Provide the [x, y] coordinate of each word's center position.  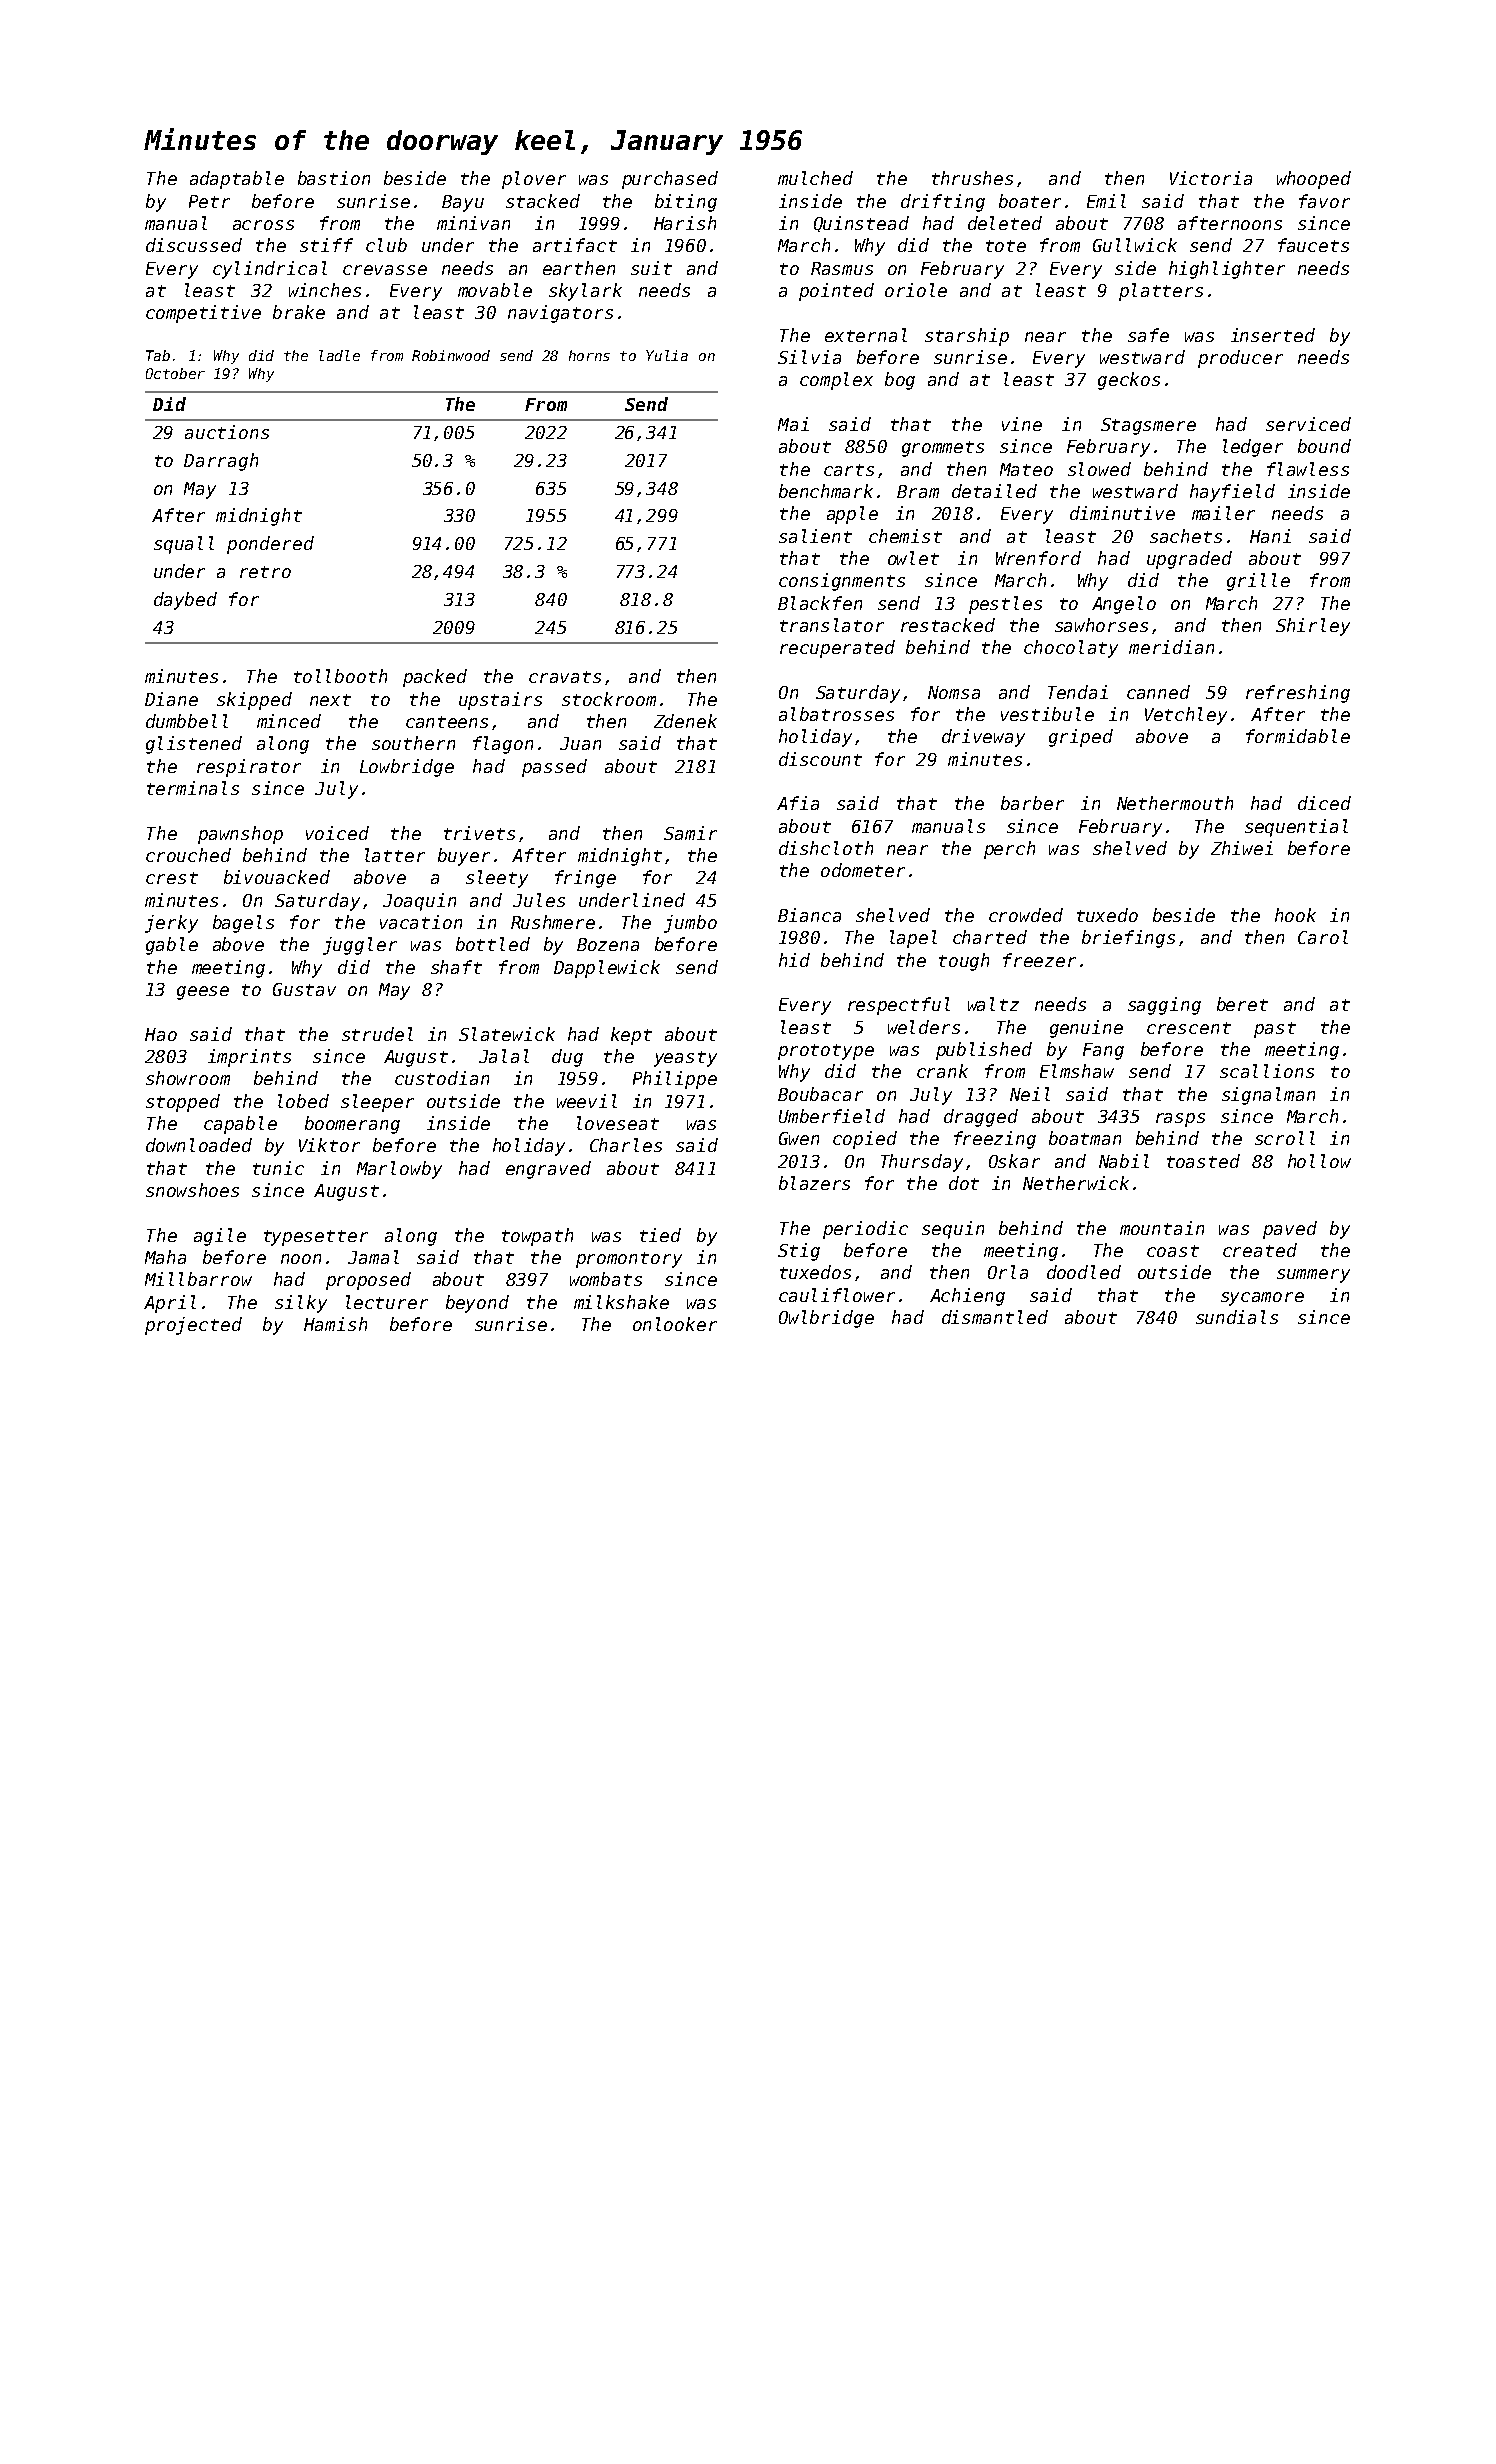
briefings [1128, 939]
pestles [1005, 605]
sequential [1296, 828]
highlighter [1227, 270]
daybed [185, 601]
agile [220, 1237]
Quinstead [861, 224]
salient [815, 536]
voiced [337, 833]
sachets [1186, 536]
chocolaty [1071, 649]
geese [203, 993]
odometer [863, 870]
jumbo [690, 924]
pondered [270, 545]
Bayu [463, 203]
